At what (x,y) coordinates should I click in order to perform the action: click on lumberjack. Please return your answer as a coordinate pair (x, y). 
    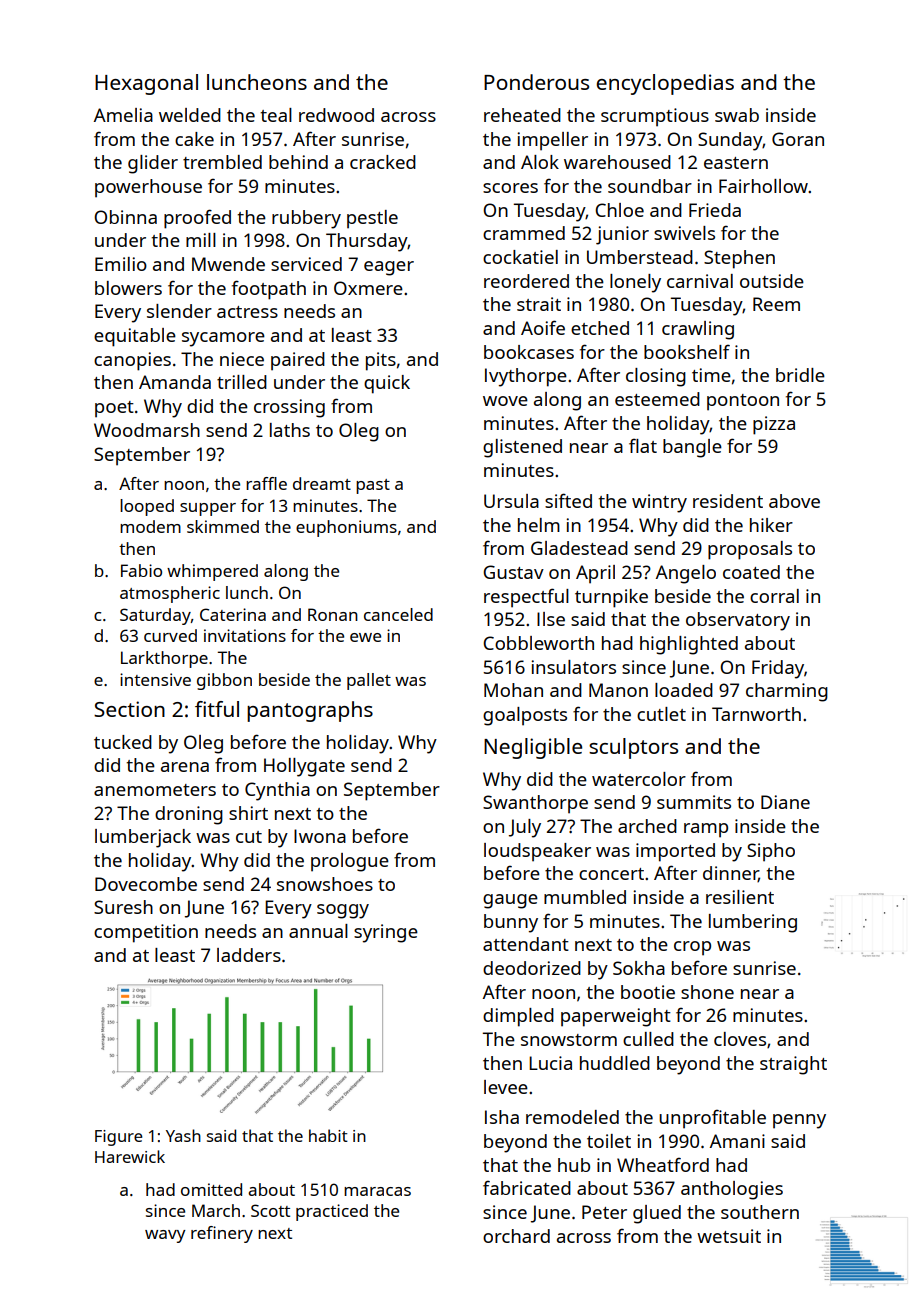
    Looking at the image, I should click on (143, 838).
